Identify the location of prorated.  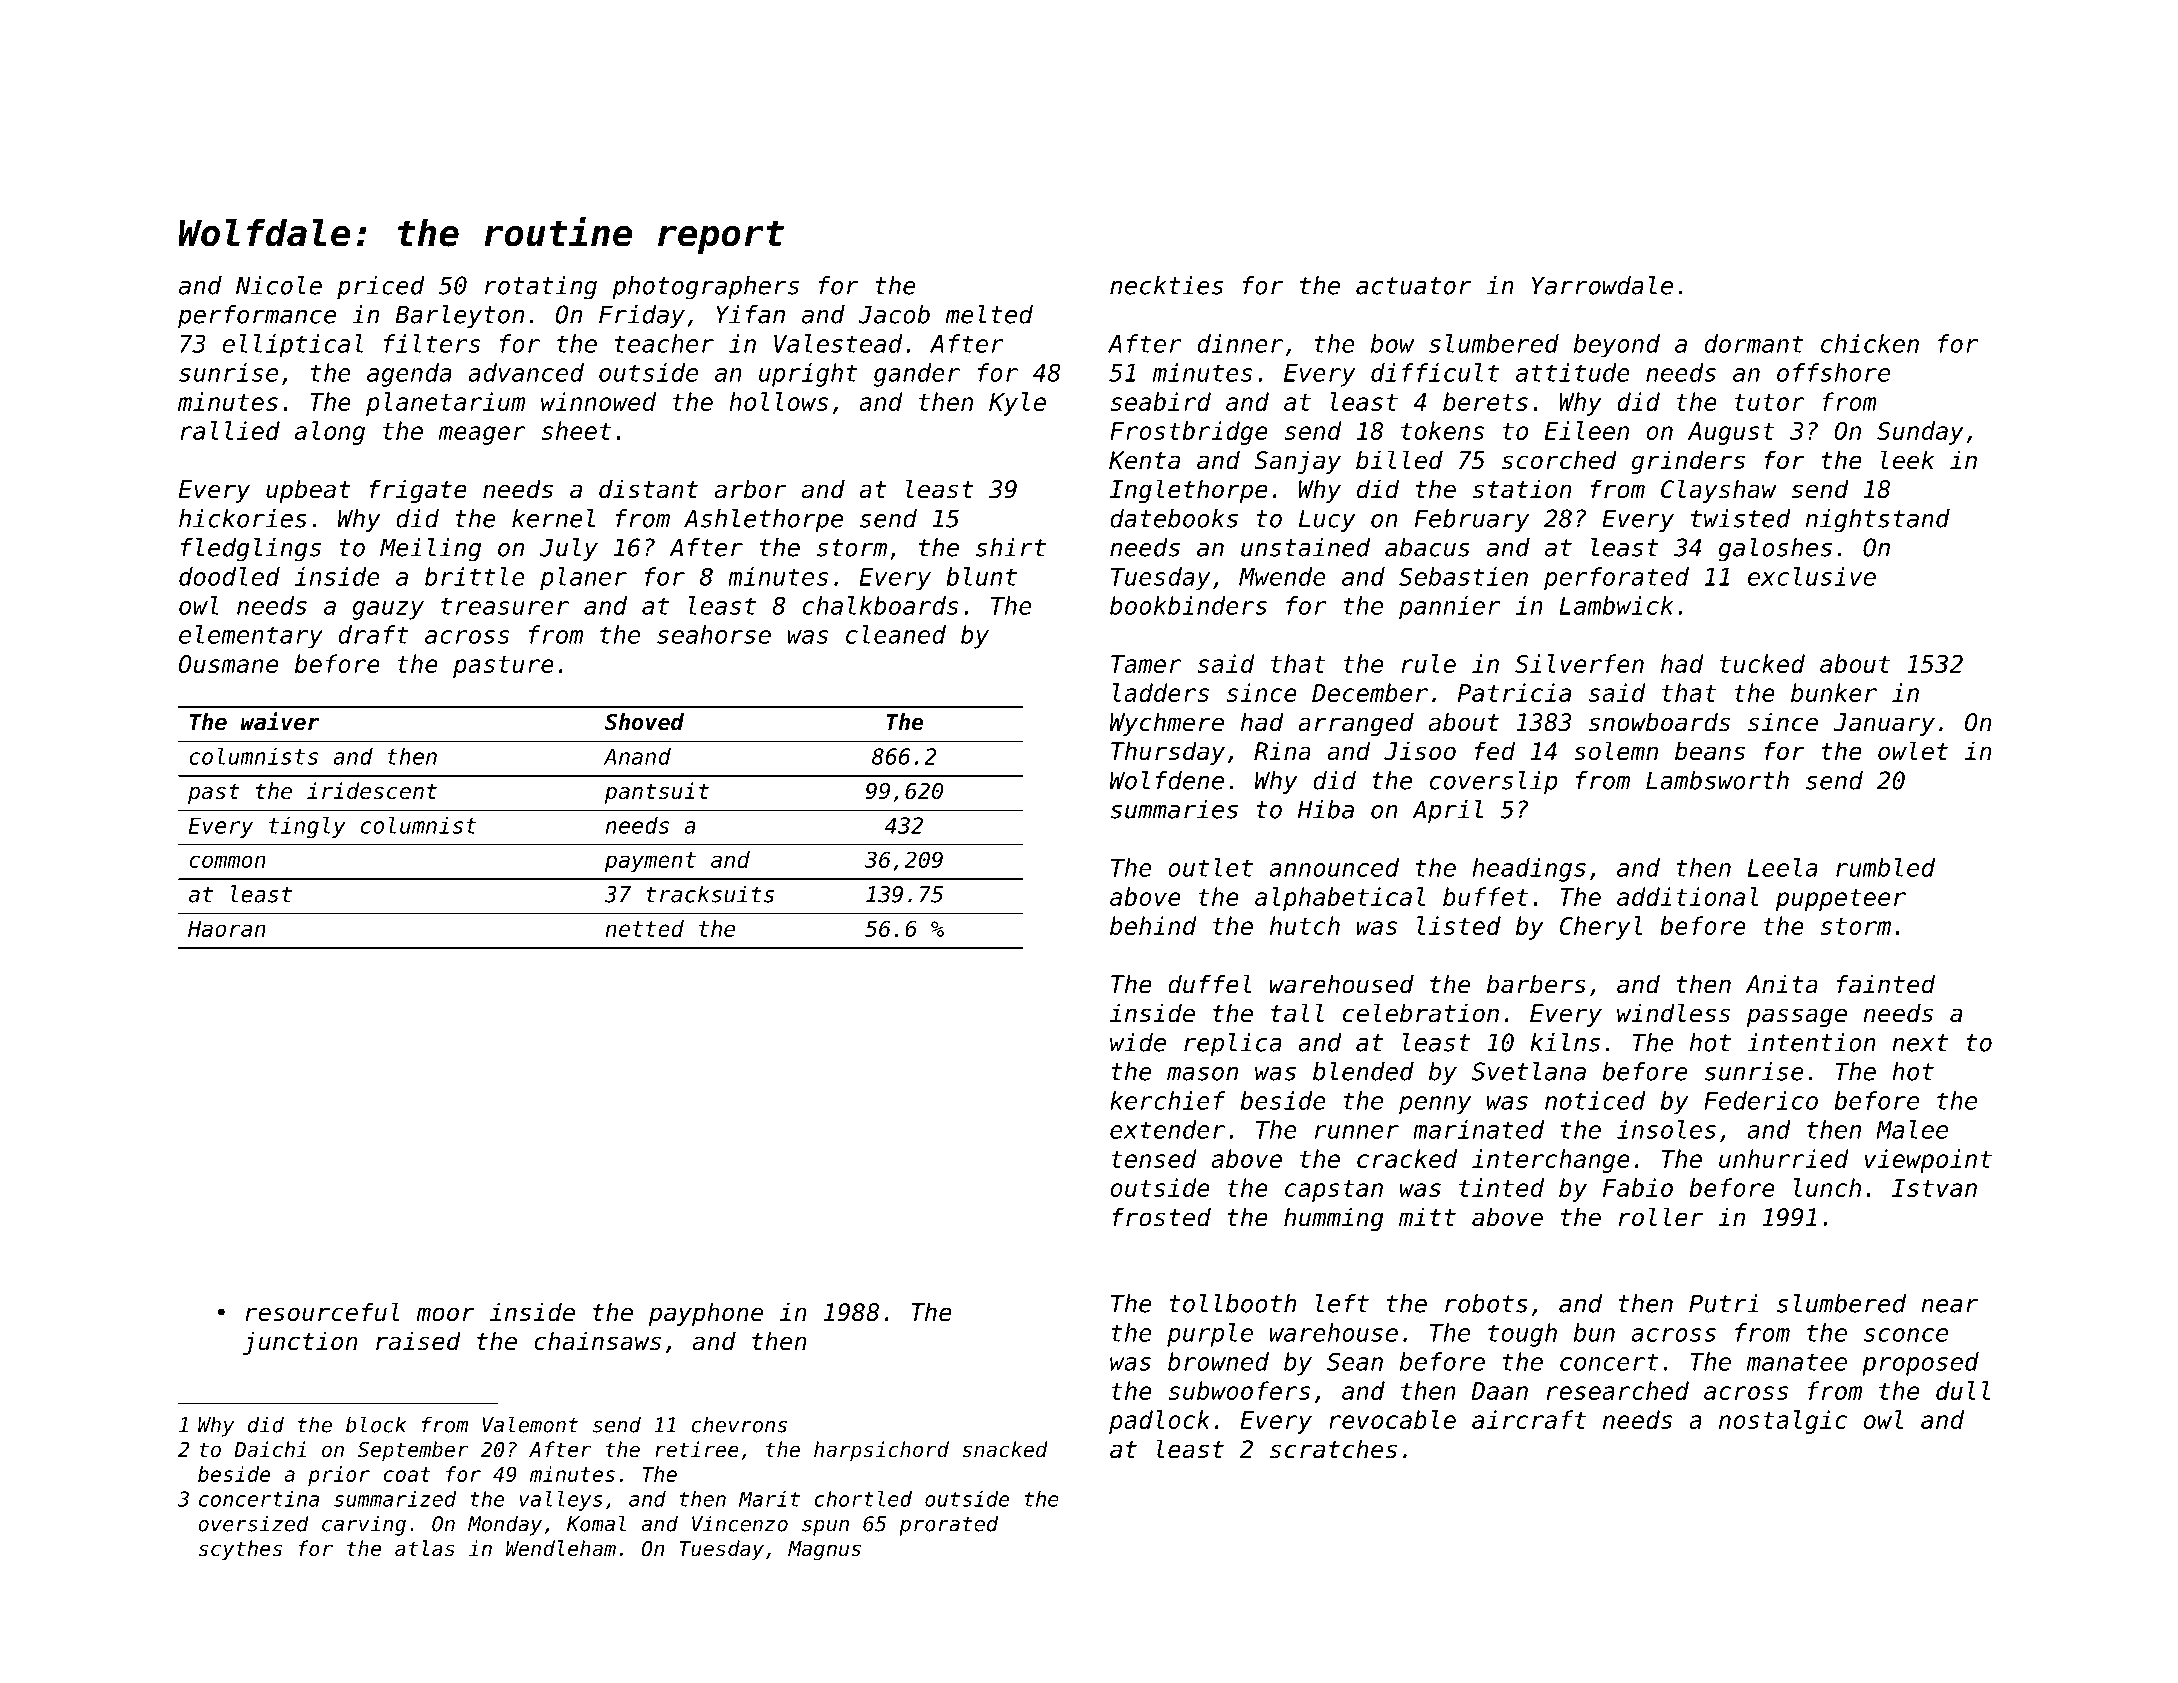
(948, 1525).
